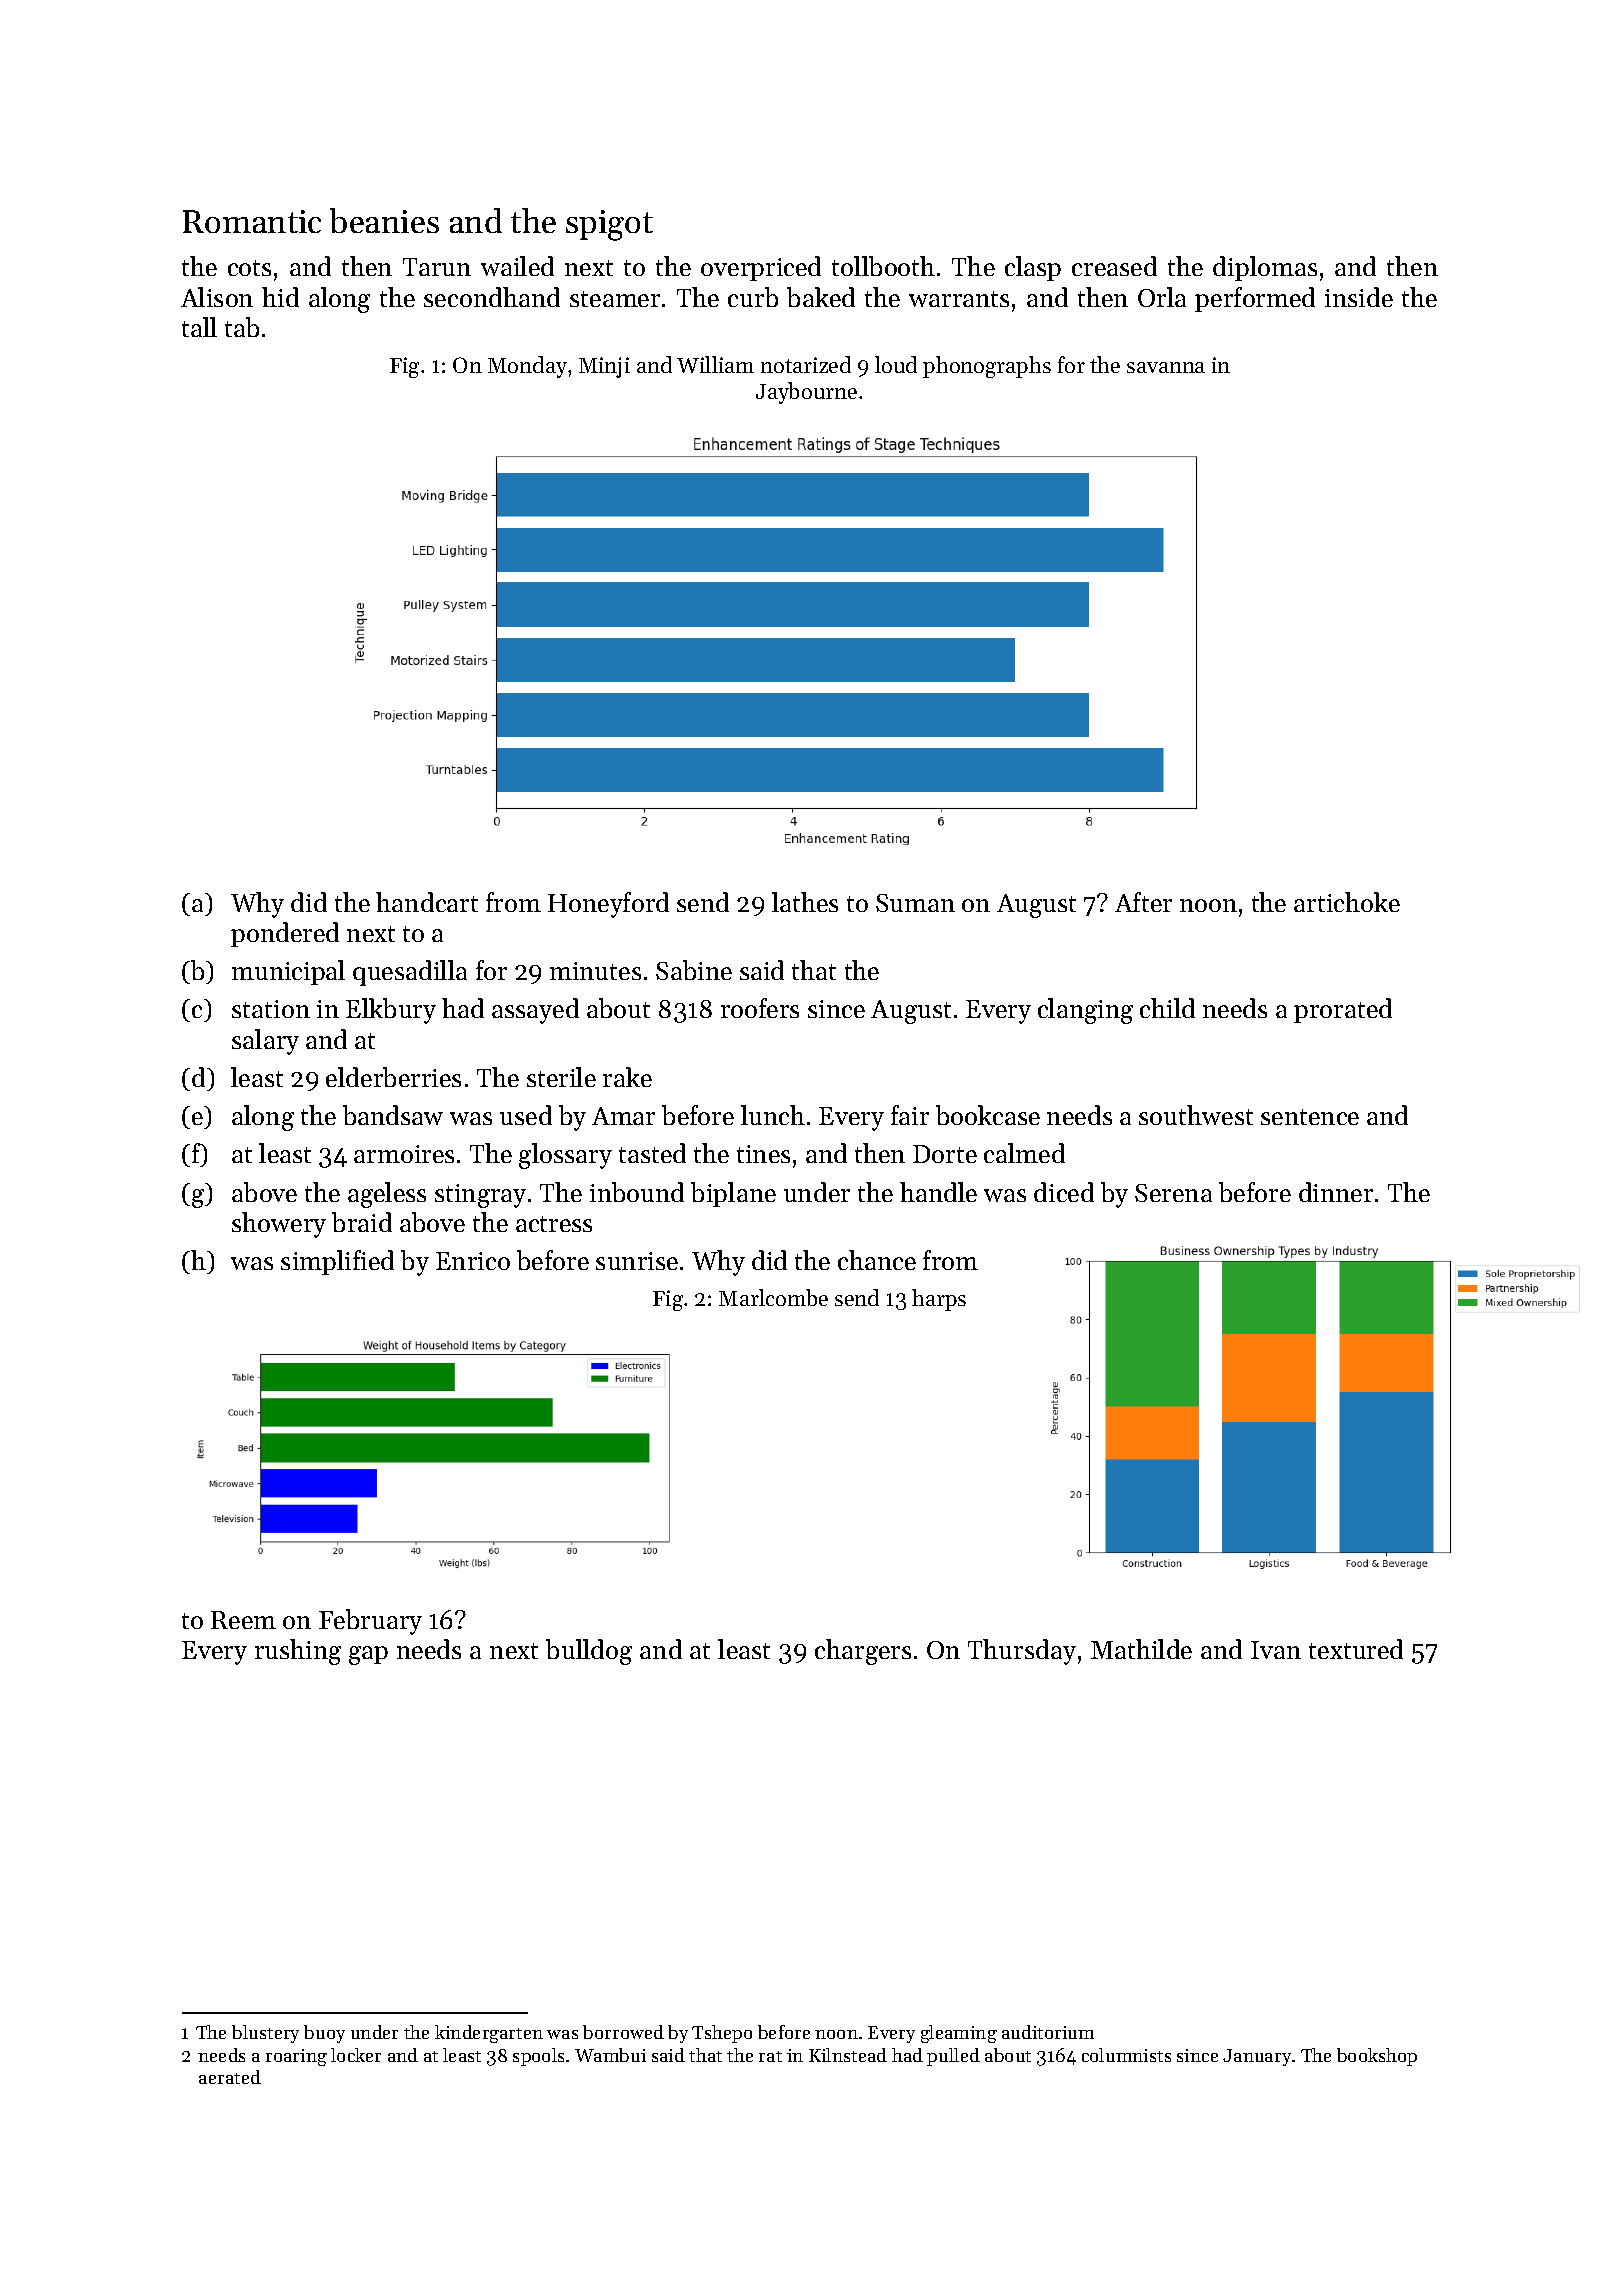  What do you see at coordinates (609, 225) in the document?
I see `spigot` at bounding box center [609, 225].
